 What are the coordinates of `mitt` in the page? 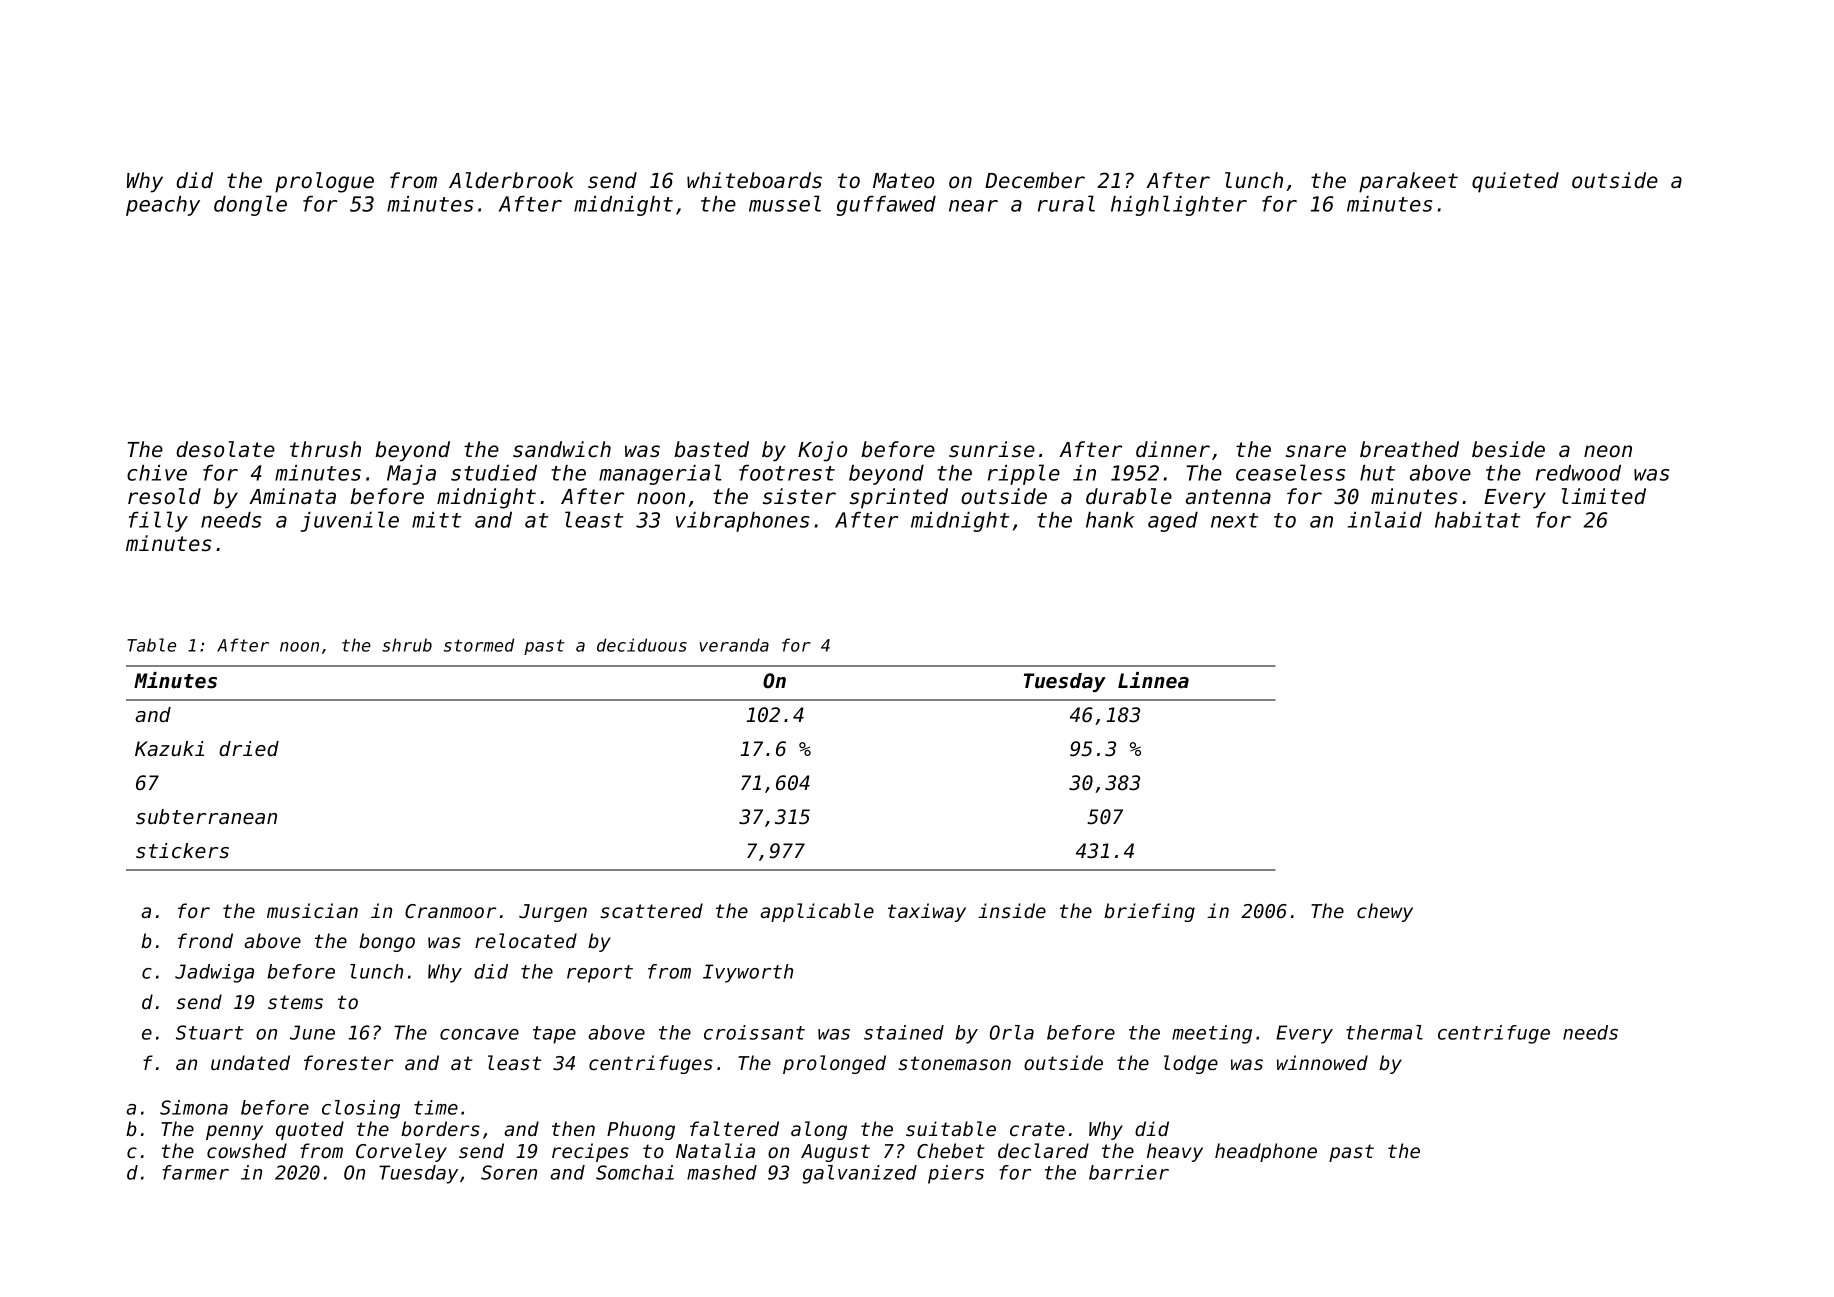 It's located at (436, 520).
